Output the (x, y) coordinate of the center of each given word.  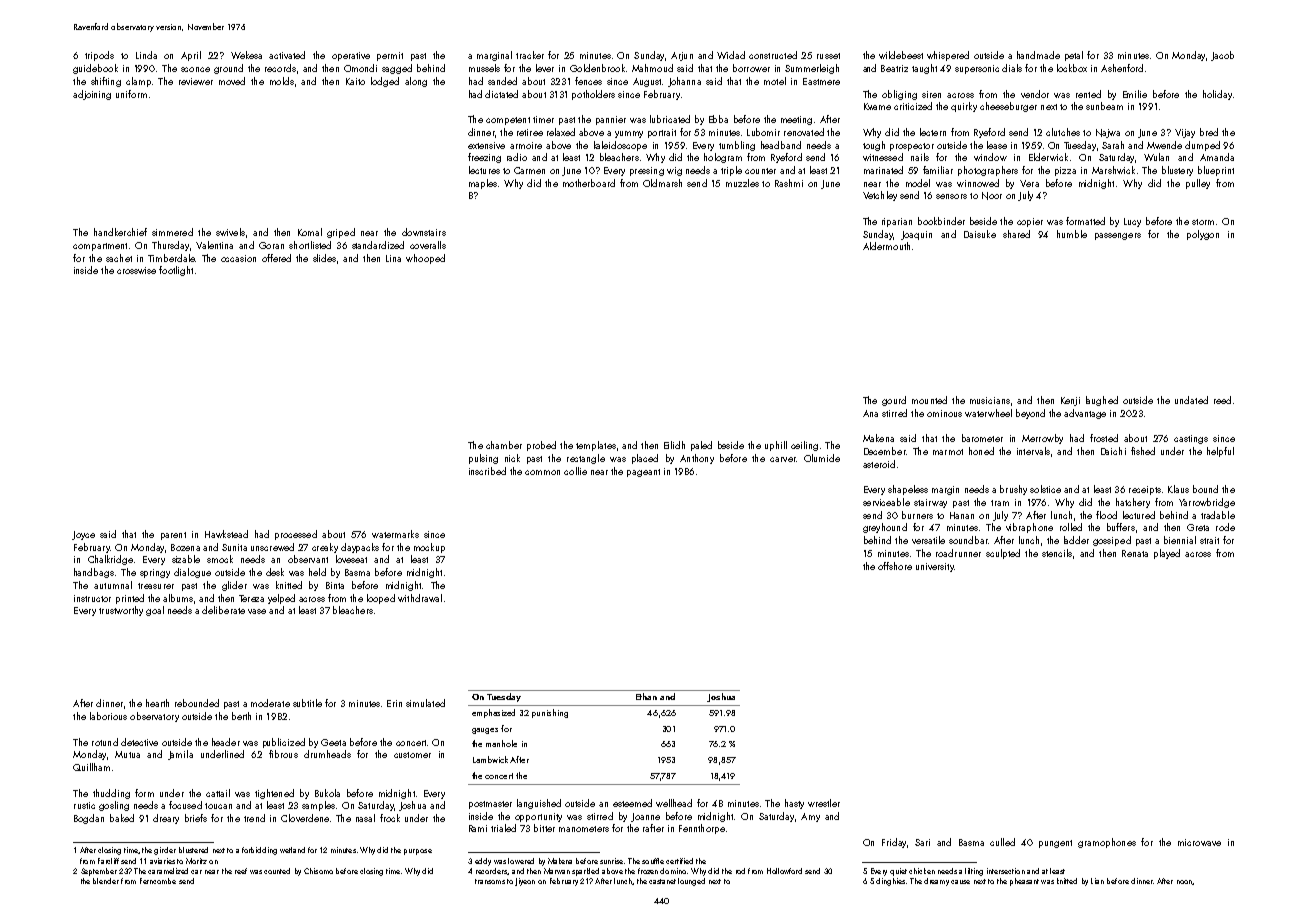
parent (173, 536)
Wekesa (246, 55)
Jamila (180, 755)
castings (1191, 439)
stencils (1057, 553)
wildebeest (901, 55)
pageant (643, 473)
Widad (731, 55)
